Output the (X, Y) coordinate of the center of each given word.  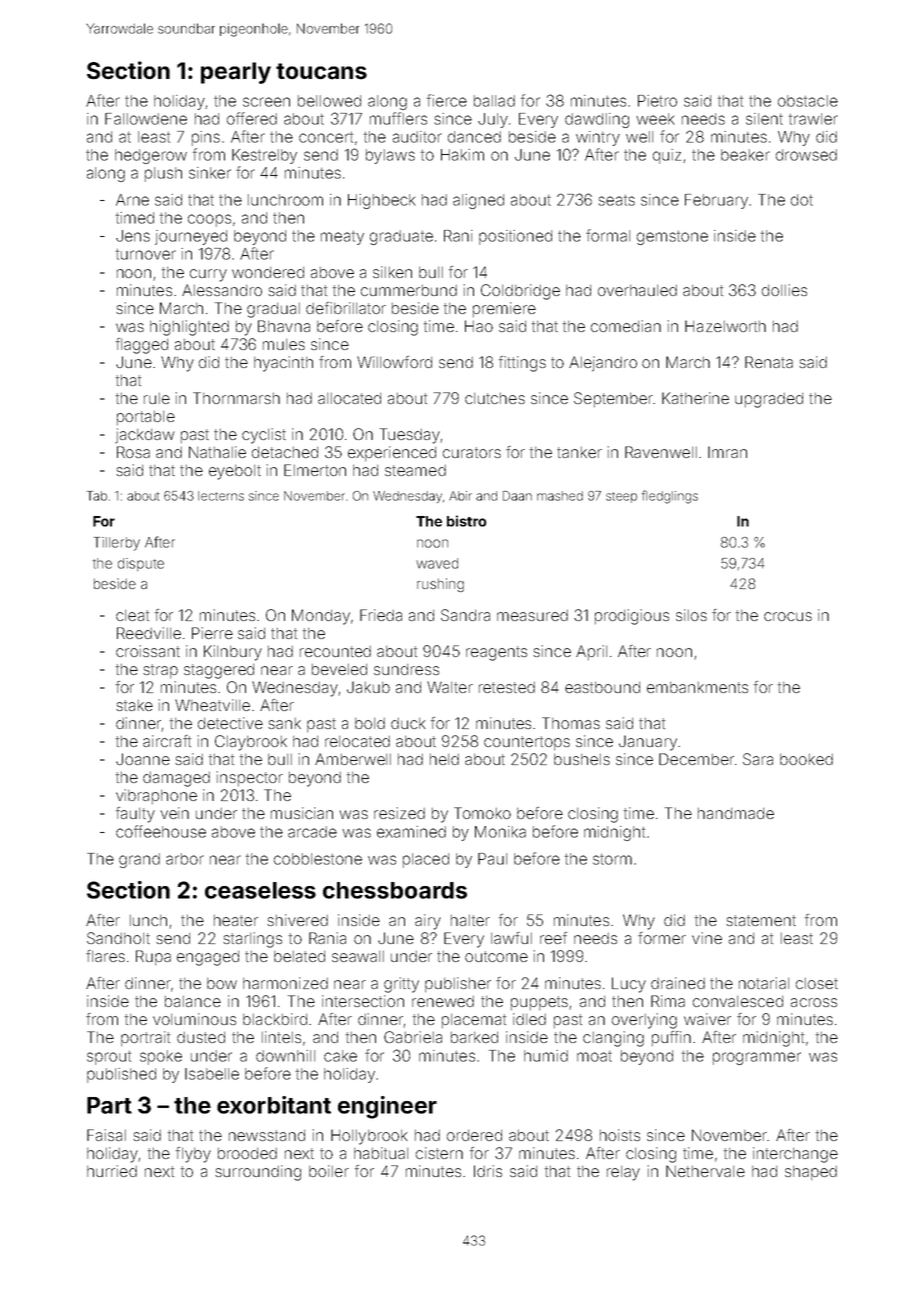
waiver (707, 1019)
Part (109, 1105)
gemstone (672, 238)
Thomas (571, 723)
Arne (132, 200)
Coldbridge (520, 292)
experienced (392, 453)
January (648, 743)
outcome (496, 956)
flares (105, 956)
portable (146, 418)
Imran (727, 452)
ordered (474, 1135)
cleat (132, 615)
